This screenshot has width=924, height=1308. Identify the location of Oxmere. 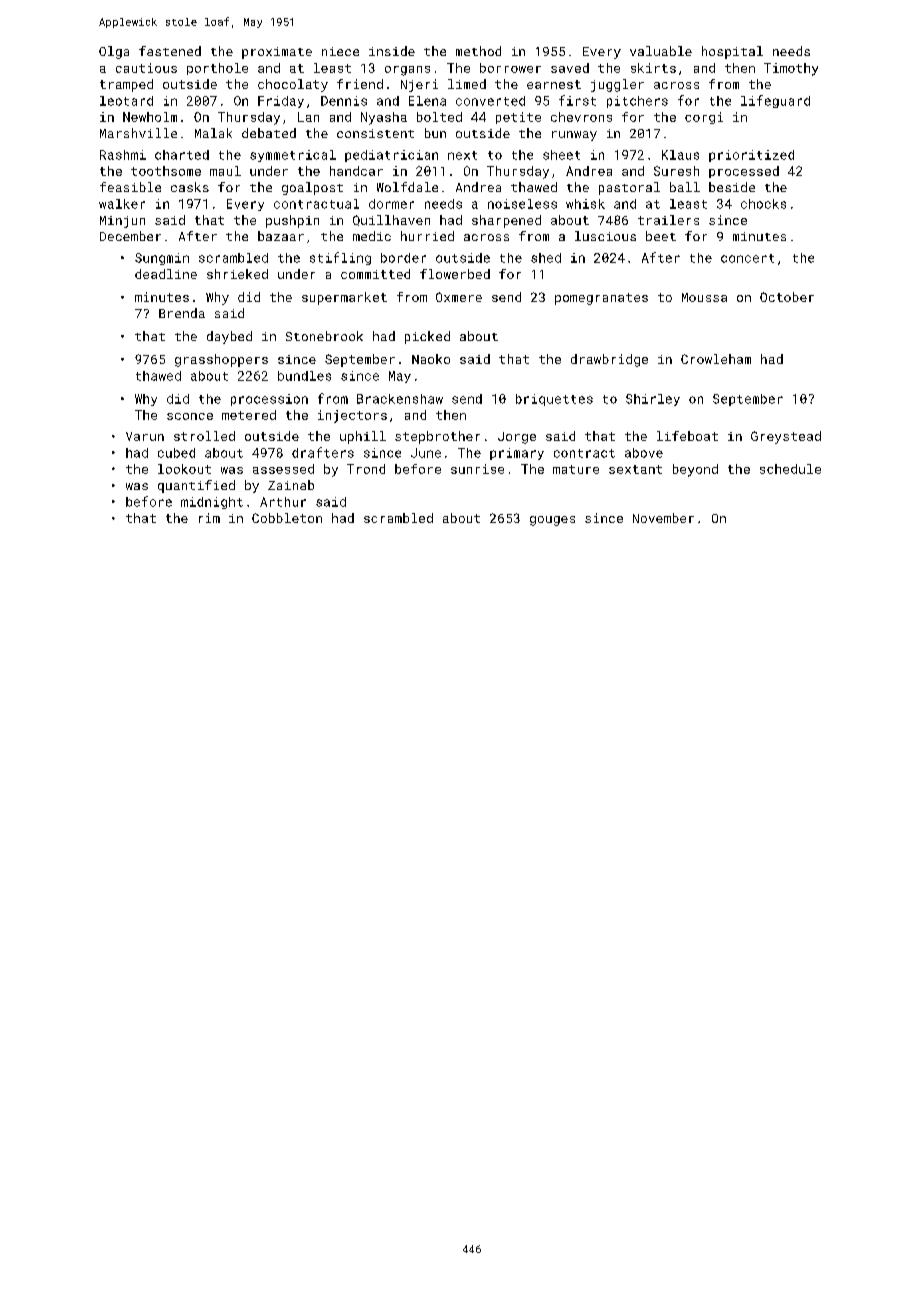
(459, 297).
